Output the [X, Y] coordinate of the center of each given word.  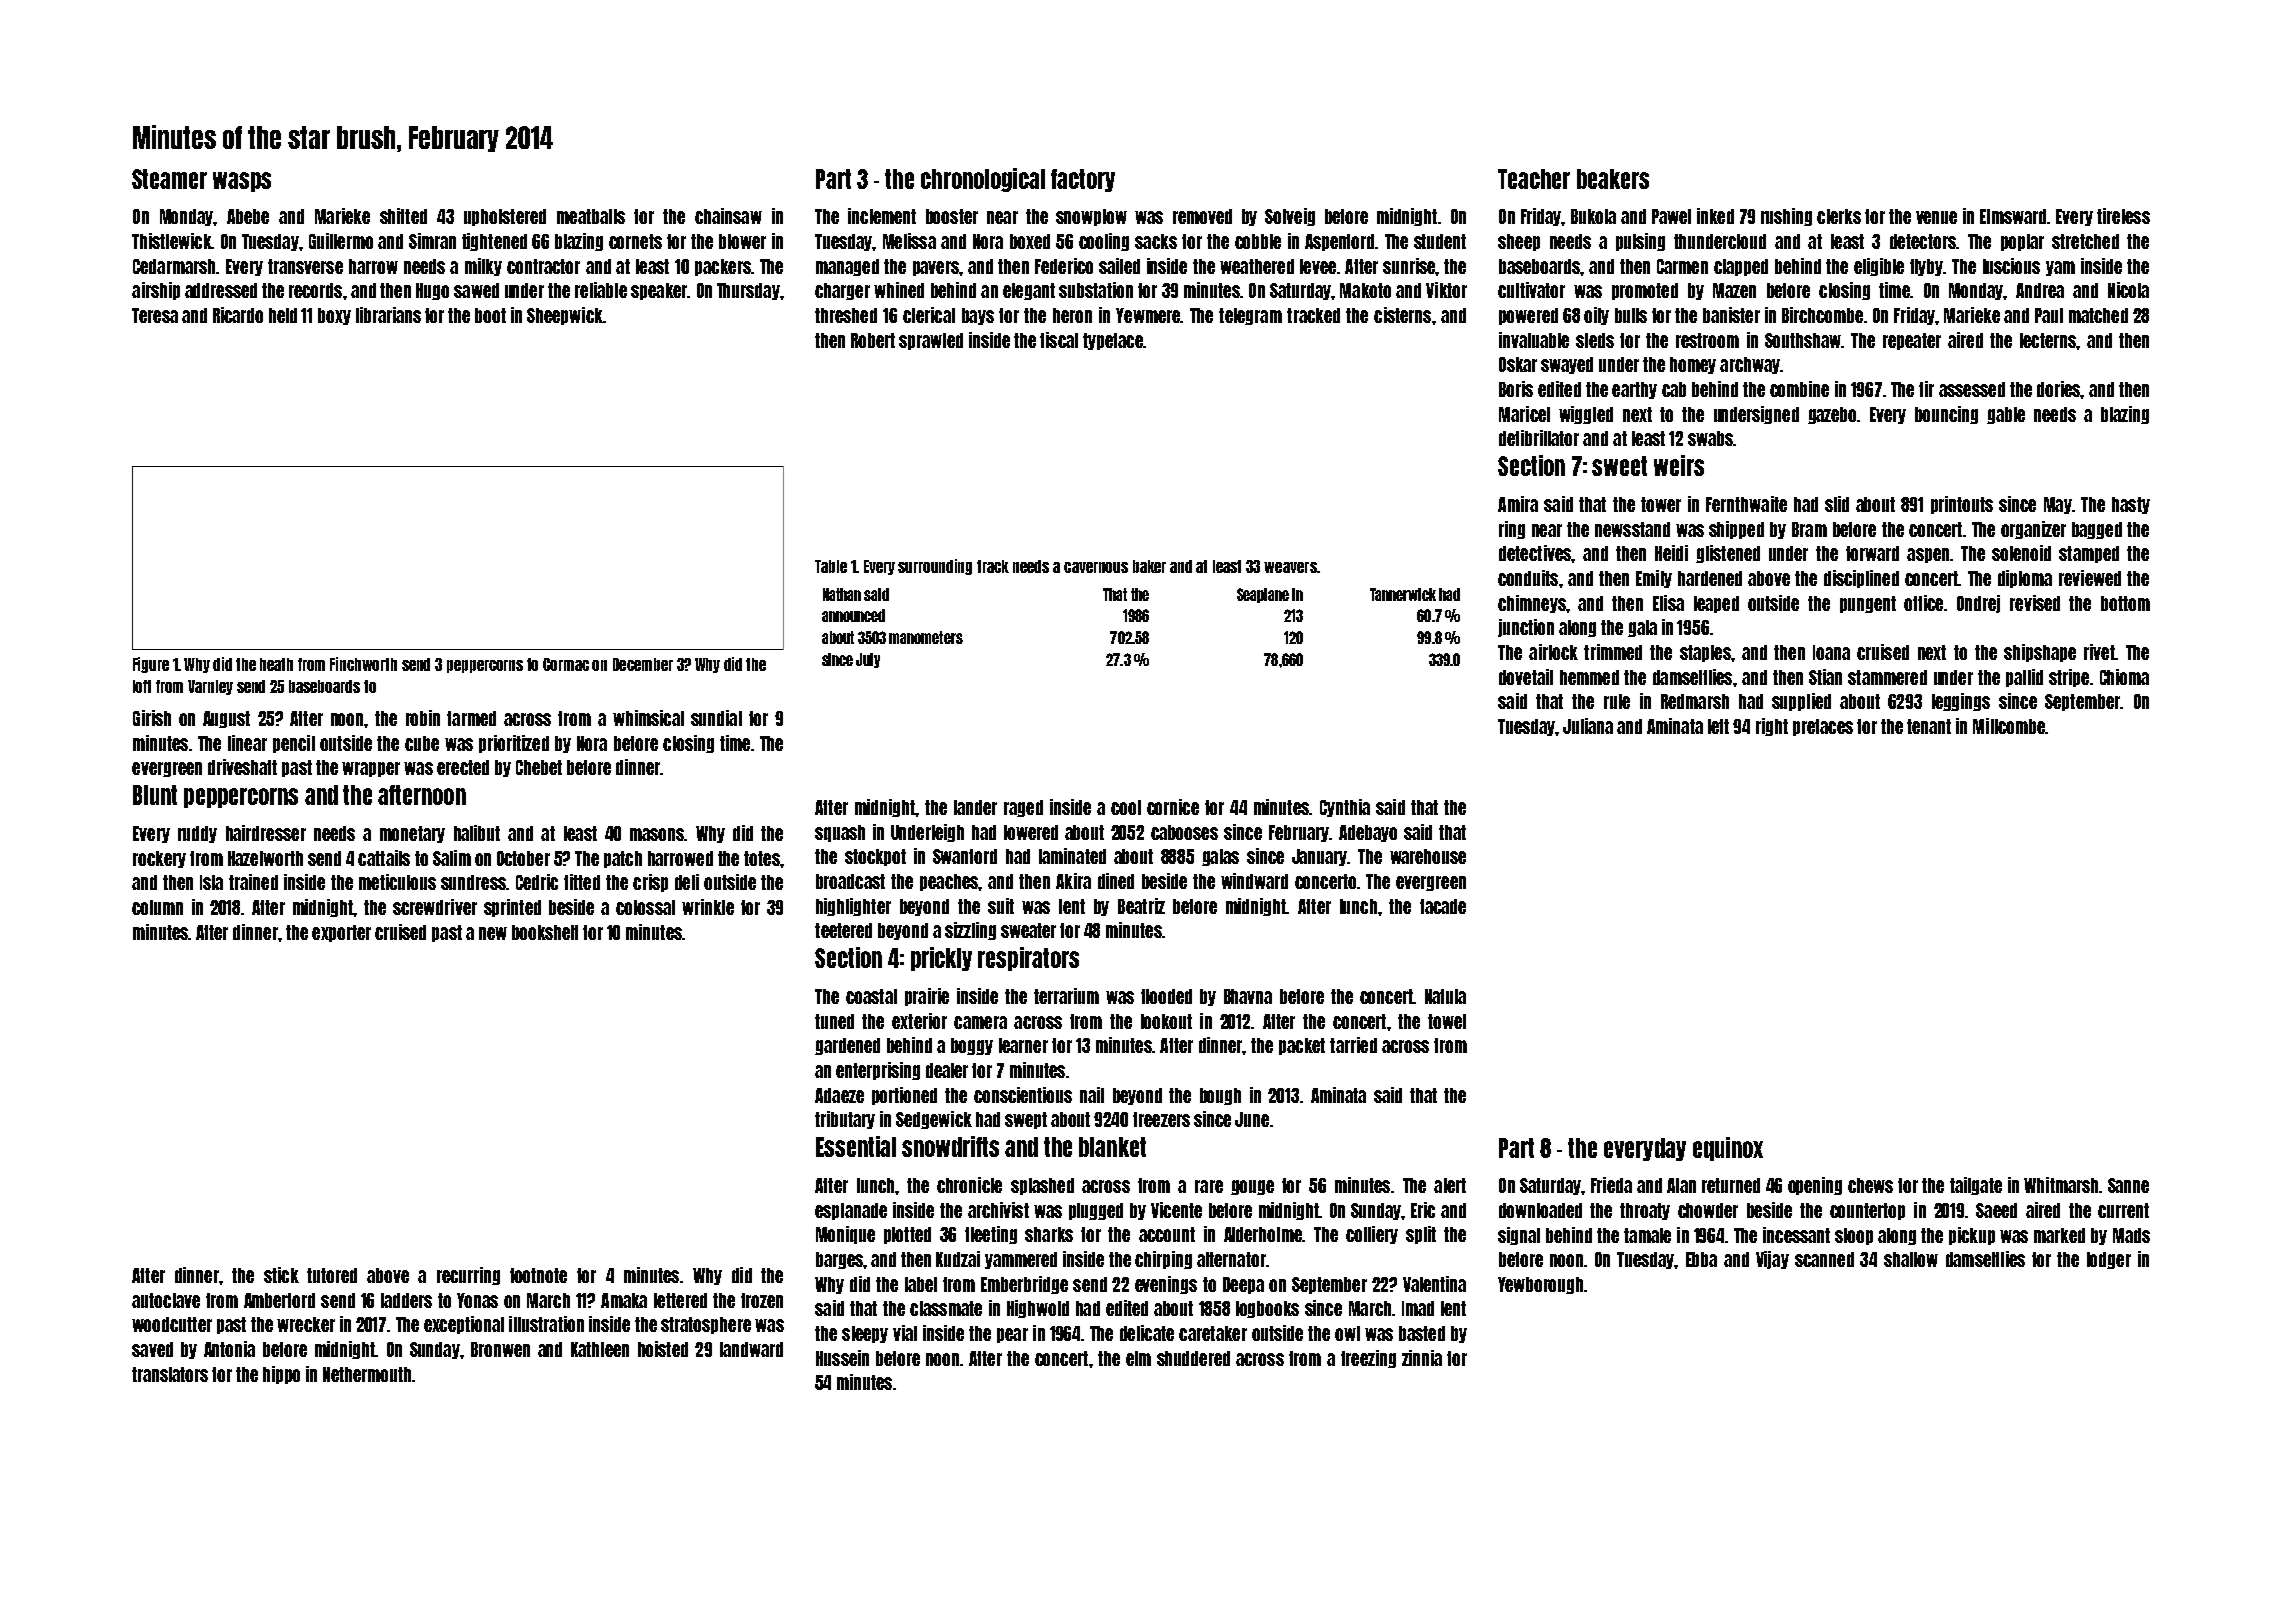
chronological [983, 180]
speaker [659, 291]
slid [1837, 504]
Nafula [1445, 996]
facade [1443, 906]
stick [281, 1275]
